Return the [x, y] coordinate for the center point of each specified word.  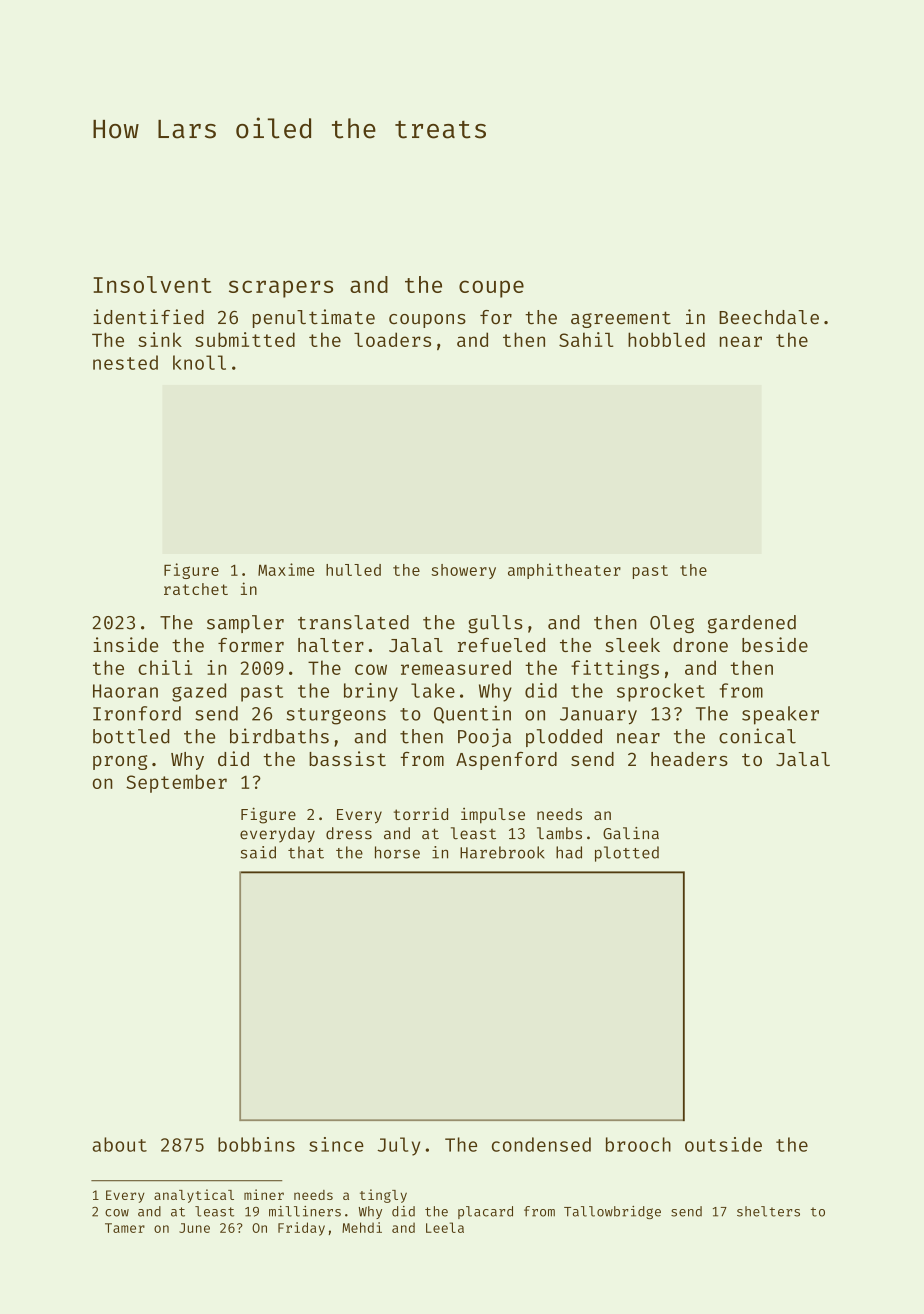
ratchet [196, 589]
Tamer [125, 1228]
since [336, 1144]
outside [723, 1144]
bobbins [256, 1144]
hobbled [666, 339]
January [598, 716]
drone [700, 645]
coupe [491, 289]
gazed [199, 692]
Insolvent [152, 284]
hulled [353, 570]
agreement [621, 319]
